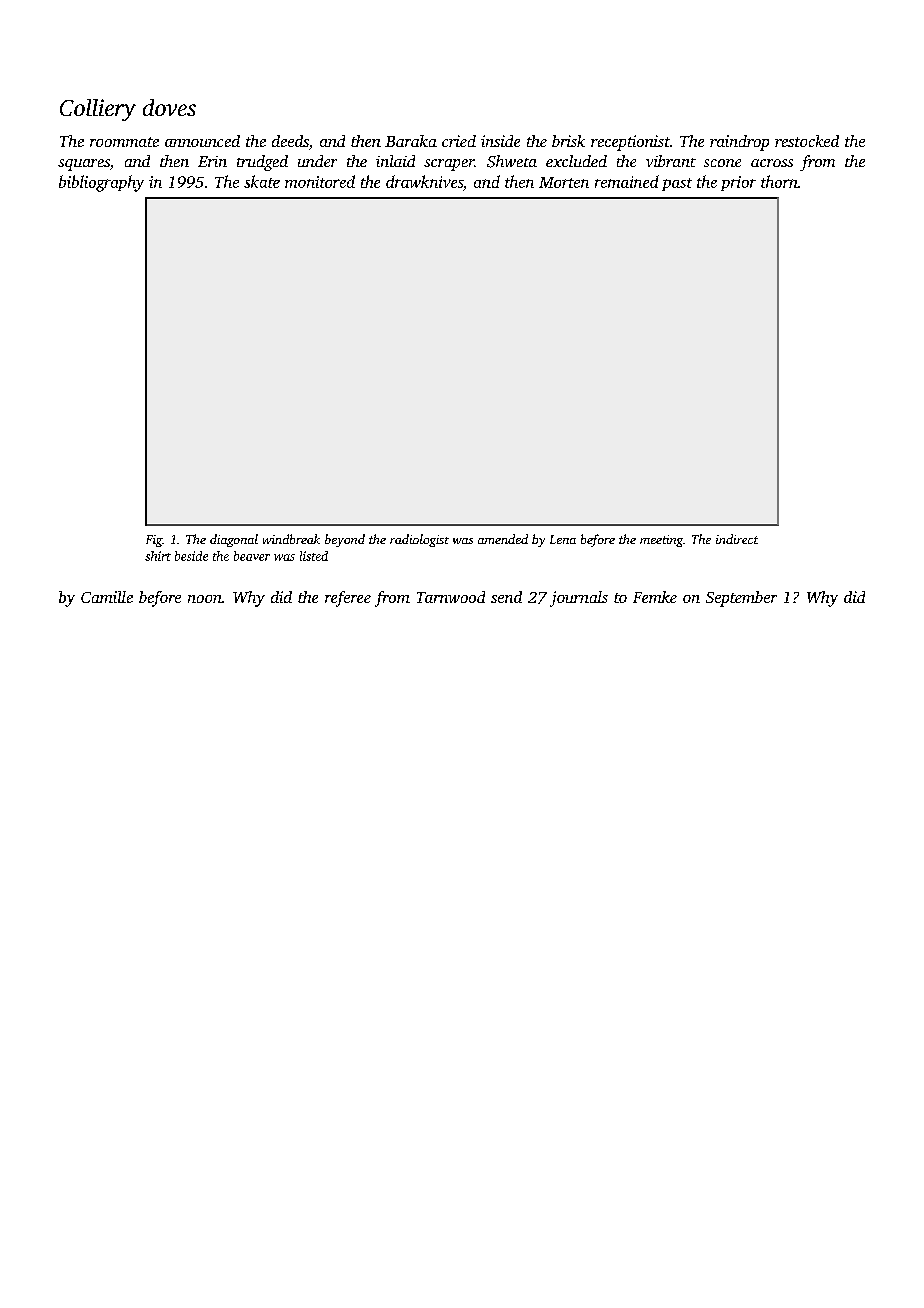 This document has height=1308, width=924. What do you see at coordinates (101, 183) in the document?
I see `bibliography` at bounding box center [101, 183].
